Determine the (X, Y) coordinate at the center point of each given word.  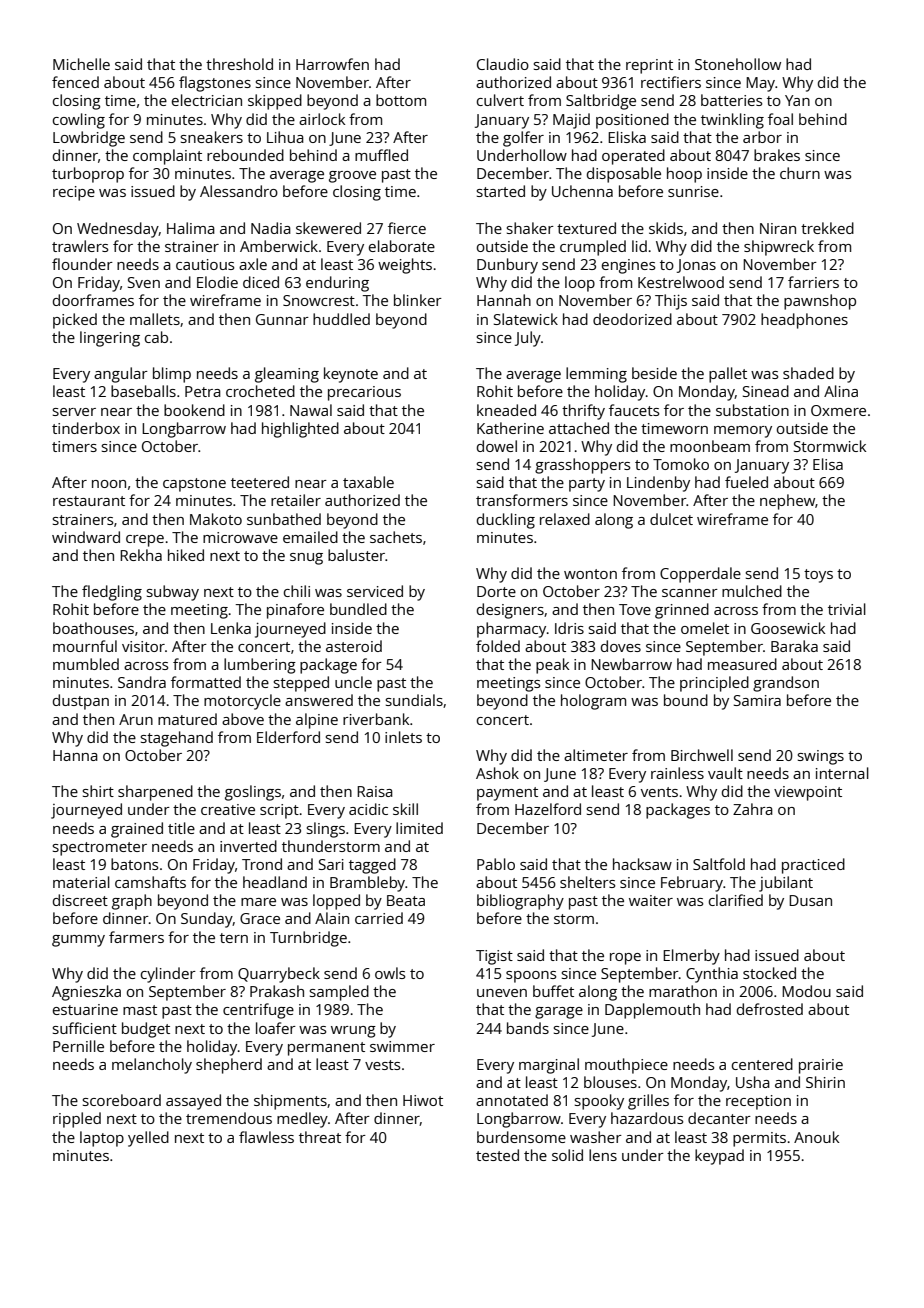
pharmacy (511, 630)
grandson (786, 684)
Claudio (503, 64)
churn (800, 173)
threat (320, 1137)
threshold (239, 64)
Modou (806, 991)
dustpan (81, 702)
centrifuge (258, 1011)
